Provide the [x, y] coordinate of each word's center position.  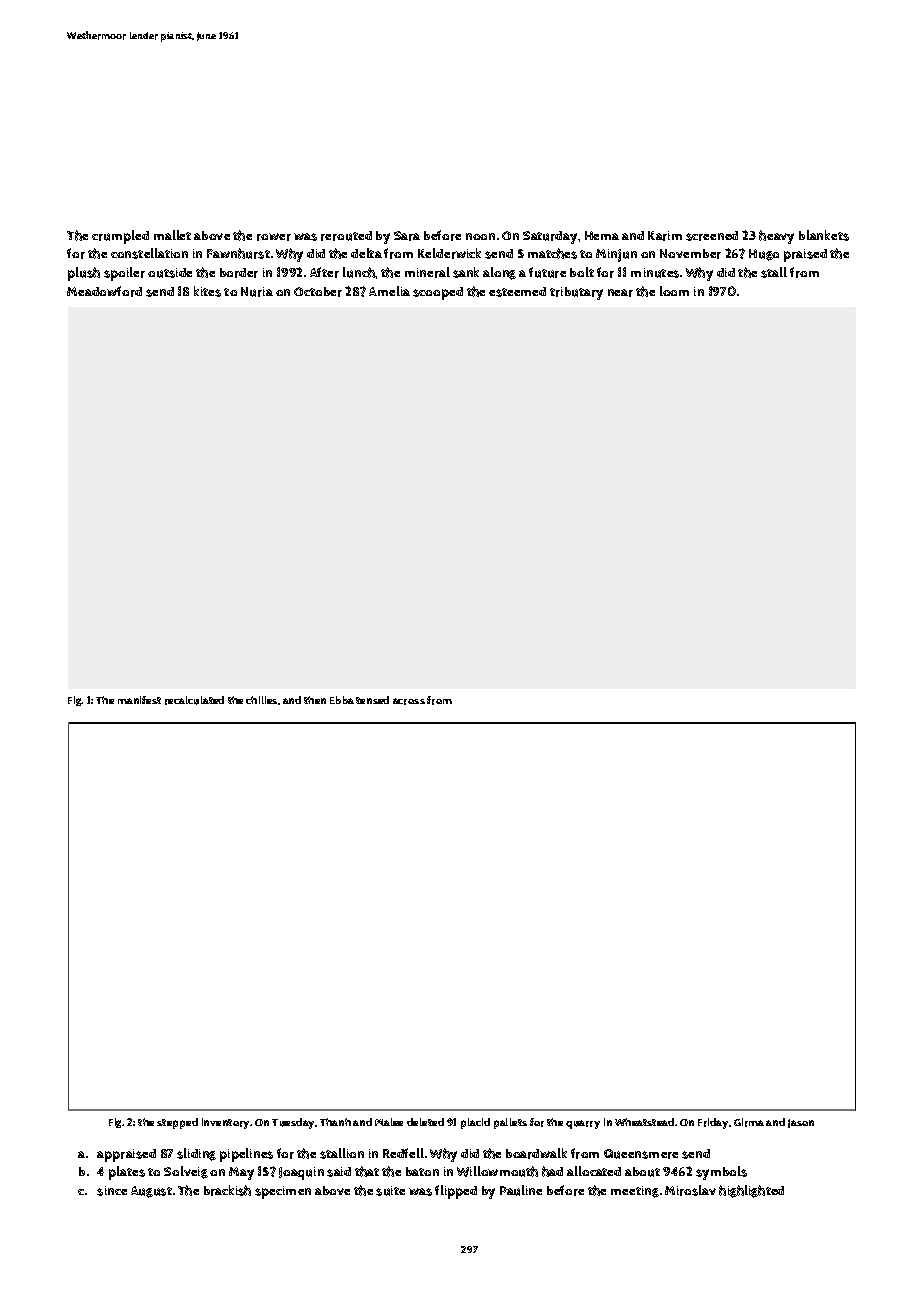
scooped [438, 293]
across [409, 701]
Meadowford [104, 291]
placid [475, 1123]
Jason [801, 1123]
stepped [177, 1123]
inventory [226, 1123]
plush [84, 274]
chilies [261, 700]
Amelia [389, 291]
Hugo [764, 255]
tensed [372, 700]
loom [674, 291]
